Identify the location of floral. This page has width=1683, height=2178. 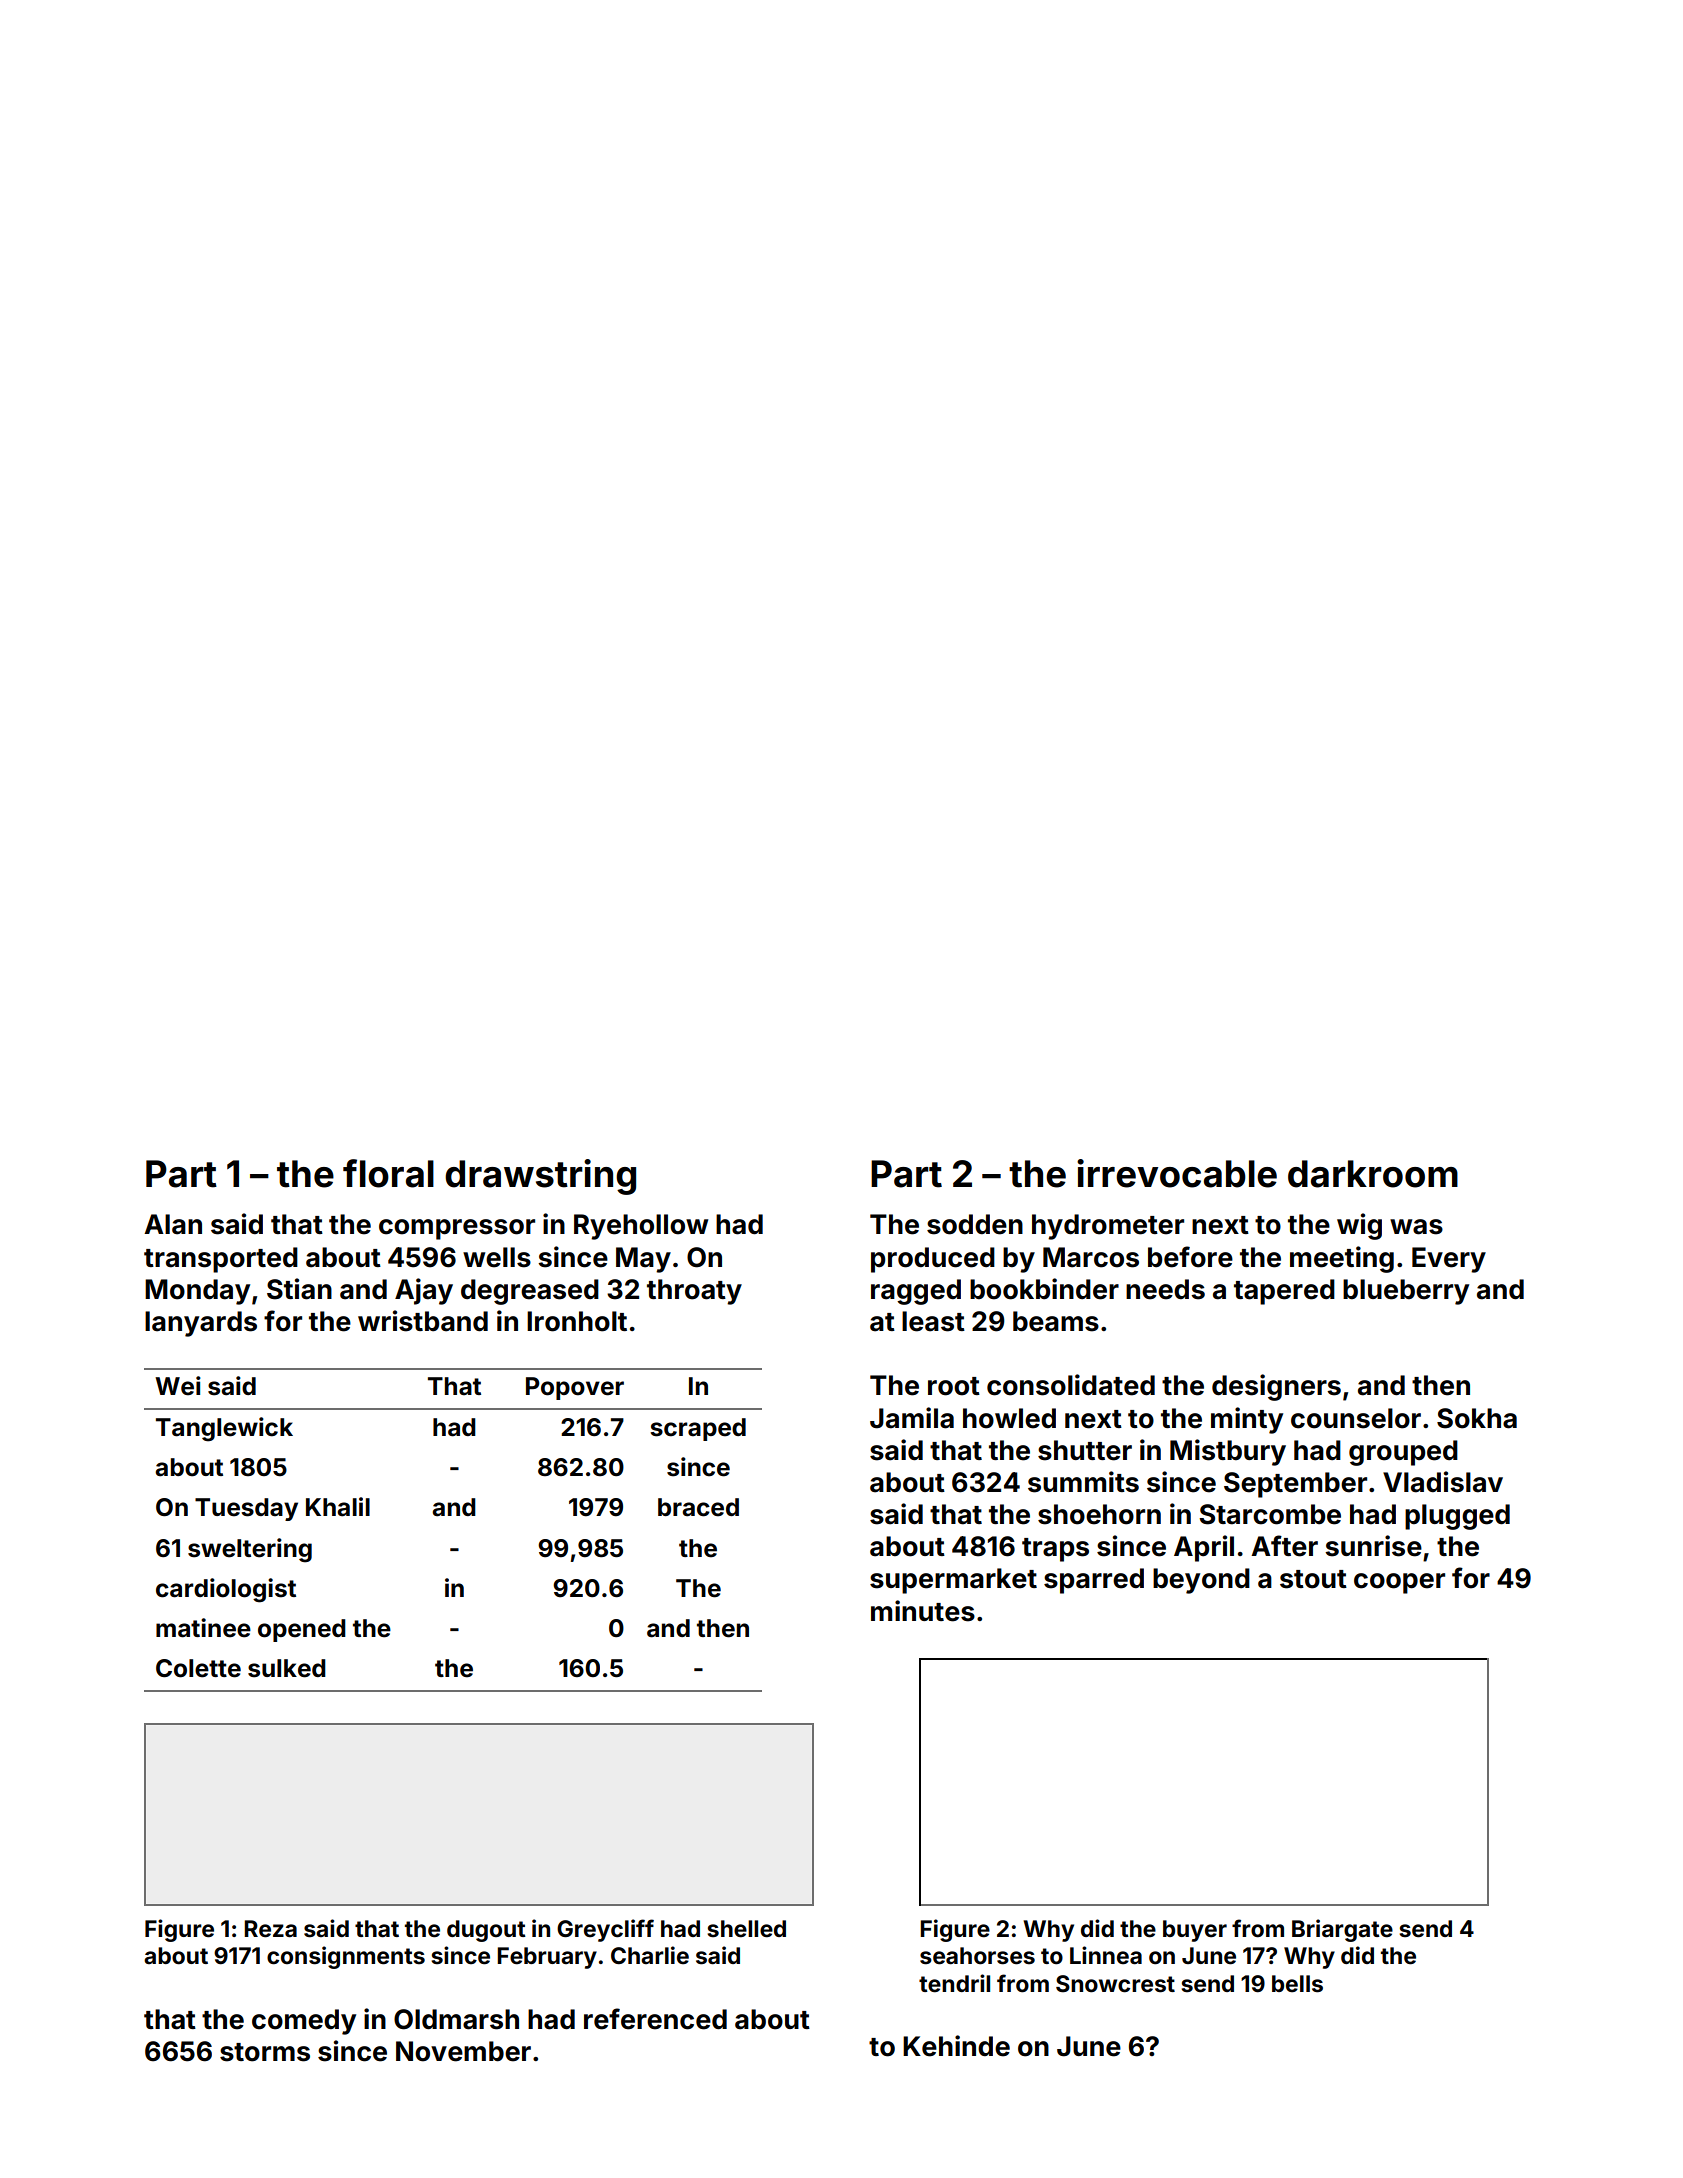
(388, 1173).
